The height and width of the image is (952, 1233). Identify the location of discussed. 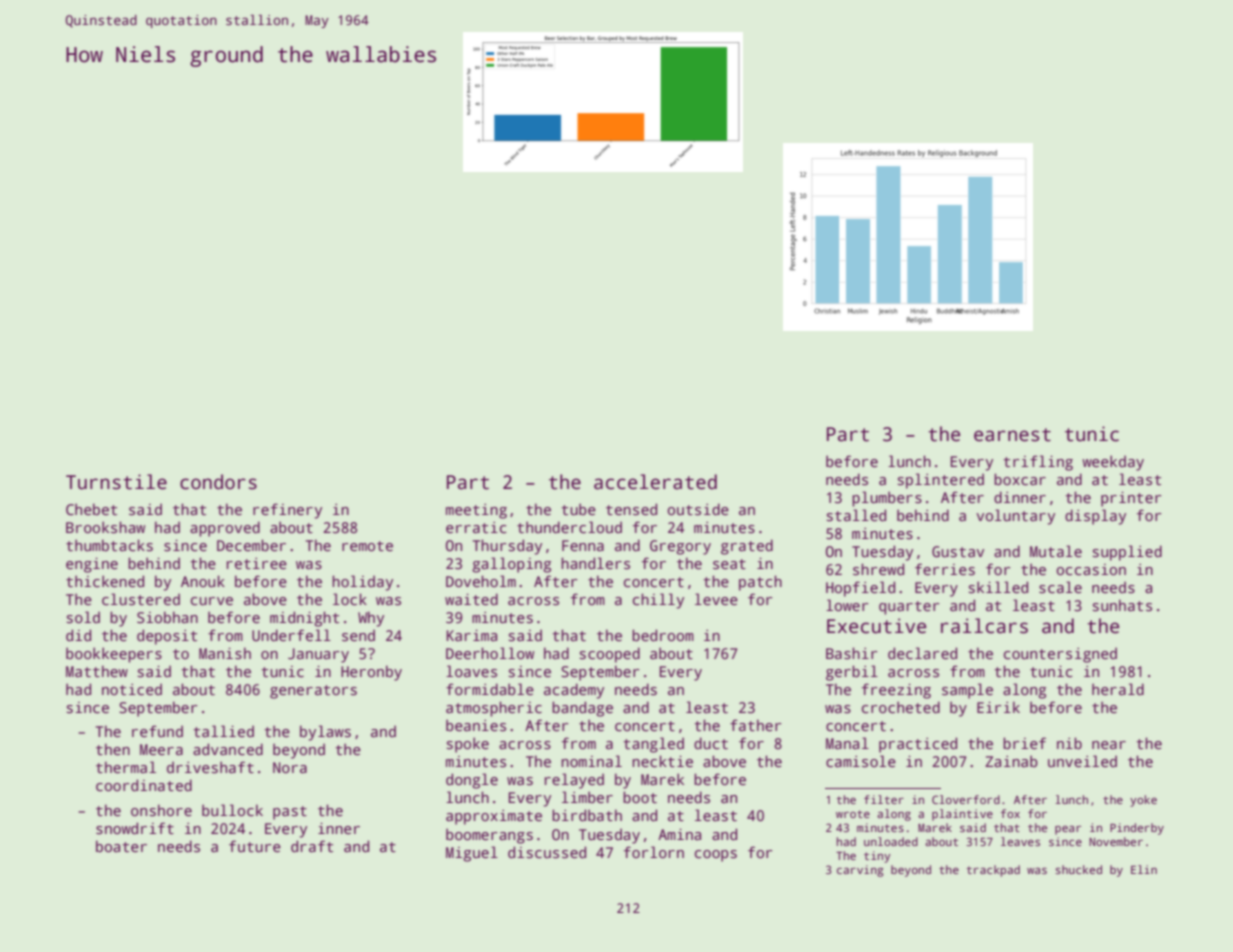
(547, 852).
